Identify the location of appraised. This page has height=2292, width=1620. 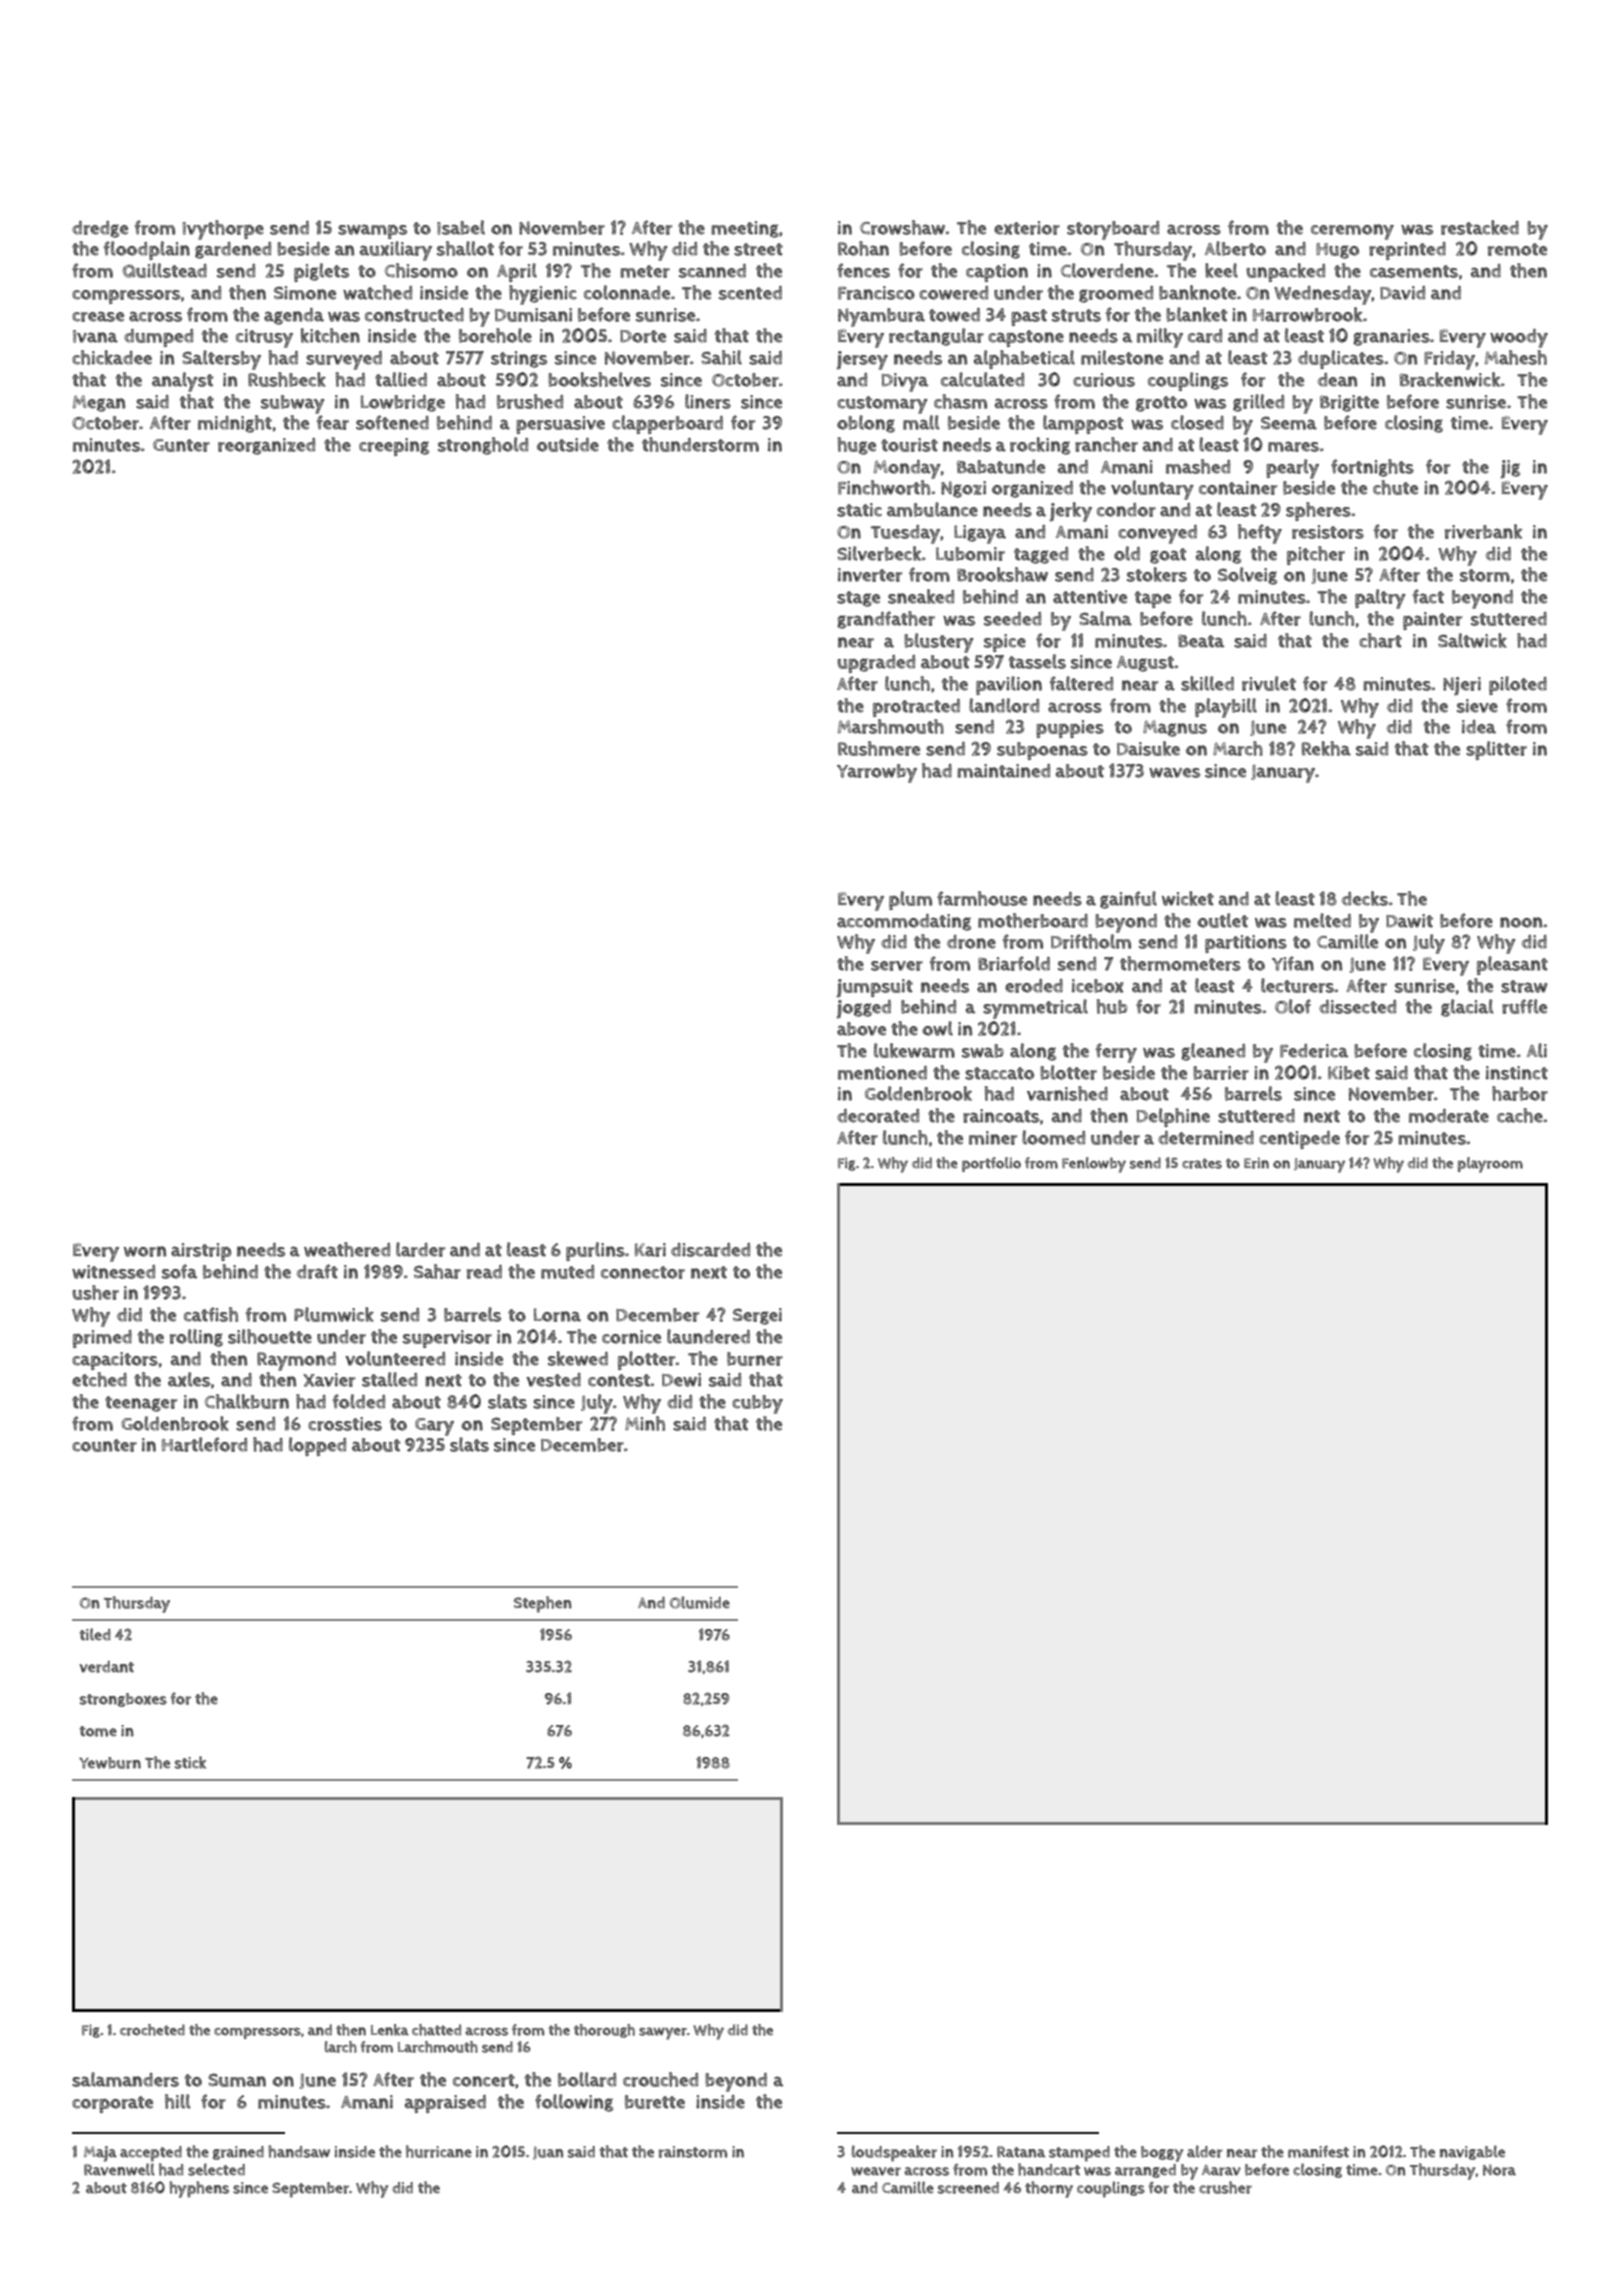
(445, 2104).
